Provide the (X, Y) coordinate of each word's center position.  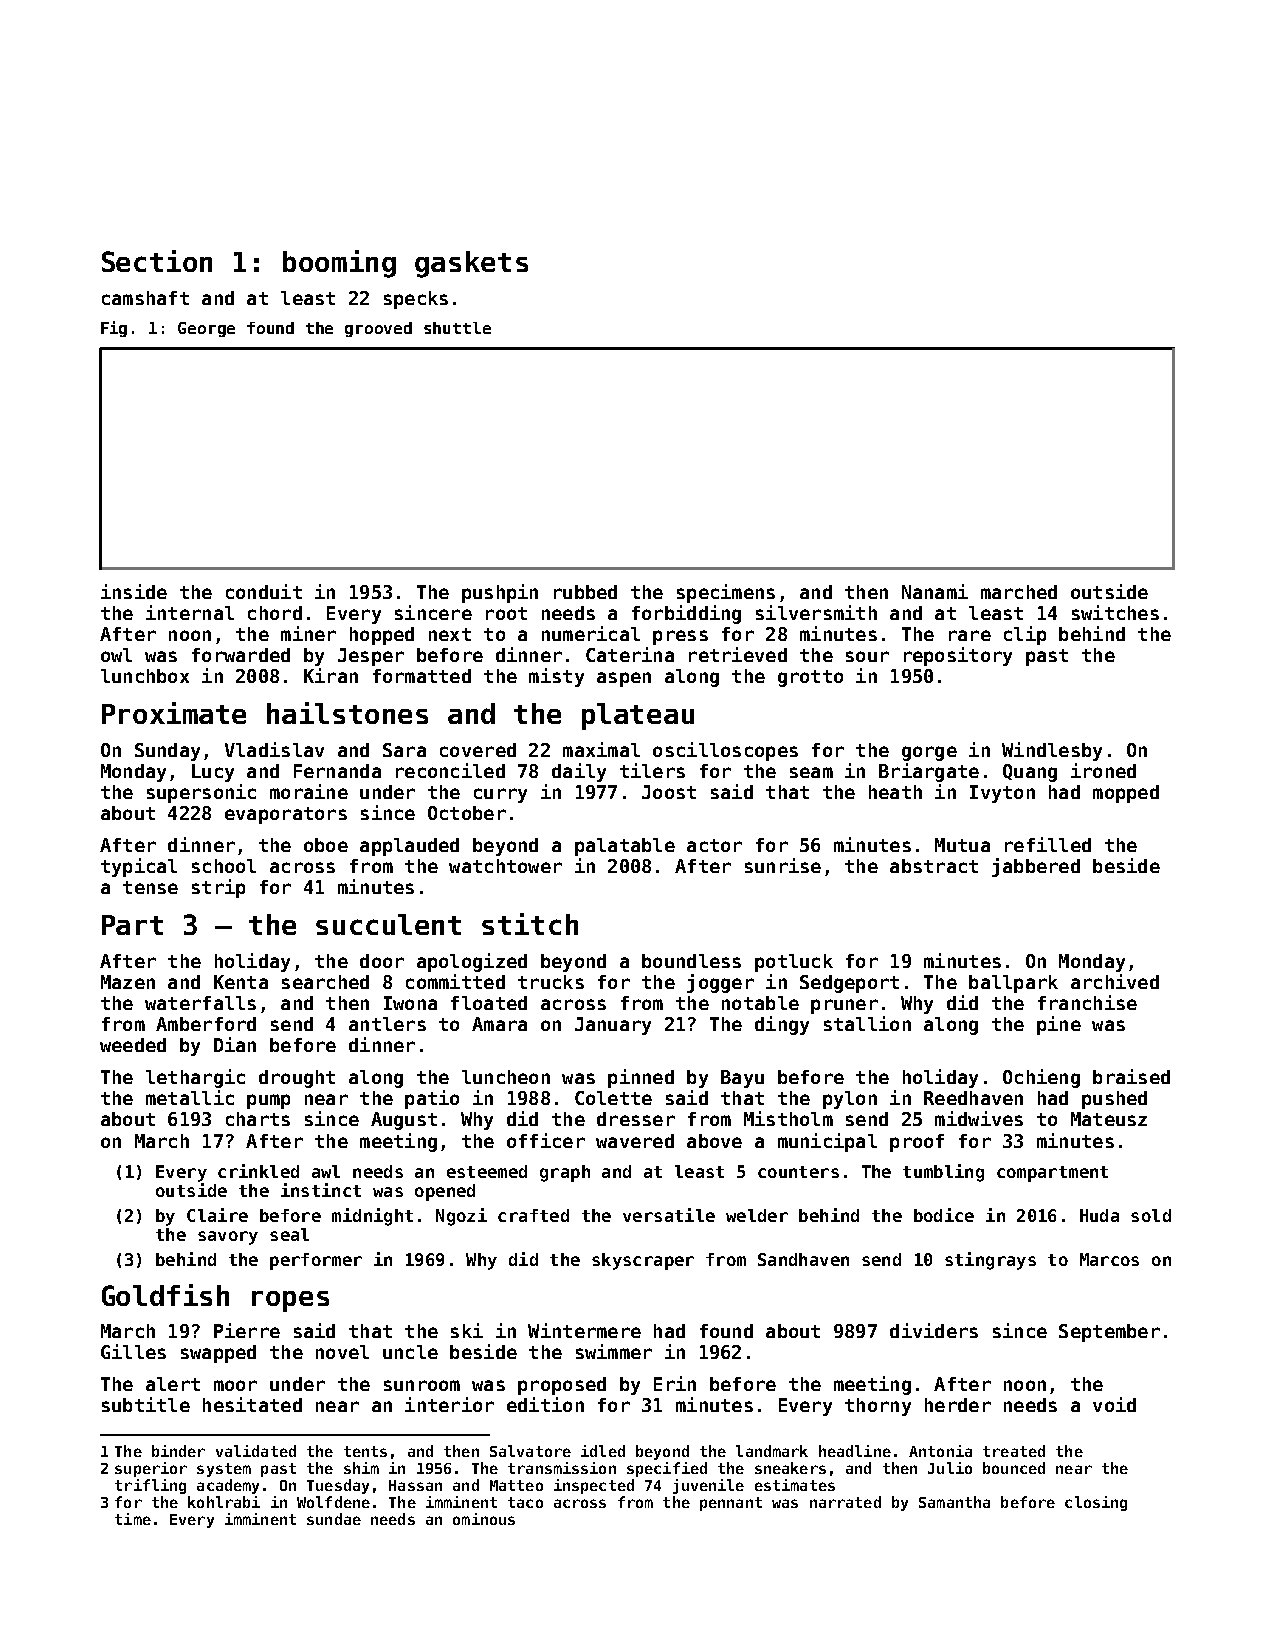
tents (365, 1451)
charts (258, 1119)
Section (157, 261)
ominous (484, 1519)
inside (134, 591)
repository (958, 656)
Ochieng (1041, 1078)
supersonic (201, 793)
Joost (669, 792)
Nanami (935, 591)
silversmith (816, 612)
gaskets (471, 264)
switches (1115, 612)
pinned (641, 1078)
